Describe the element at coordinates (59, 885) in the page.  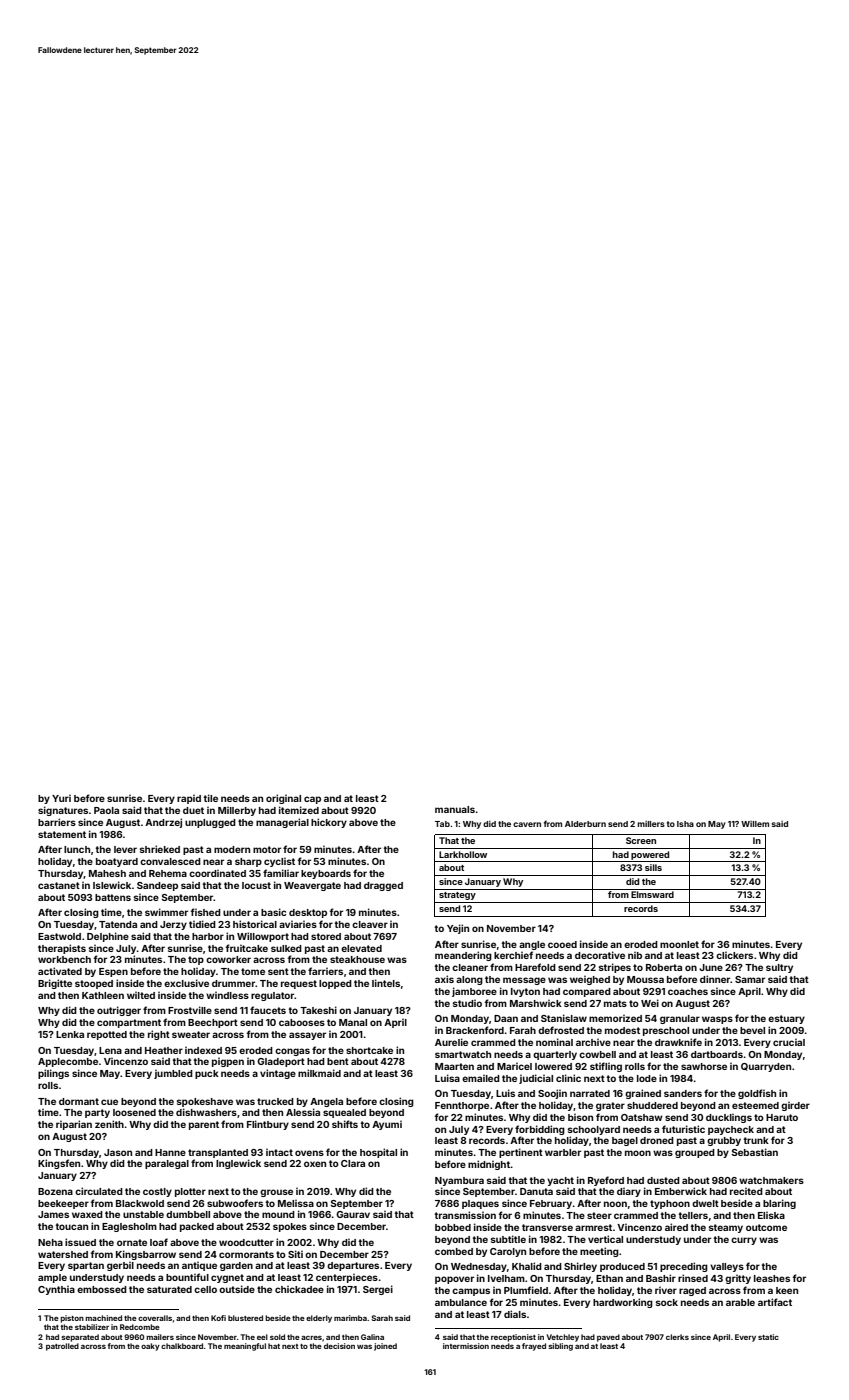
I see `castanet` at that location.
